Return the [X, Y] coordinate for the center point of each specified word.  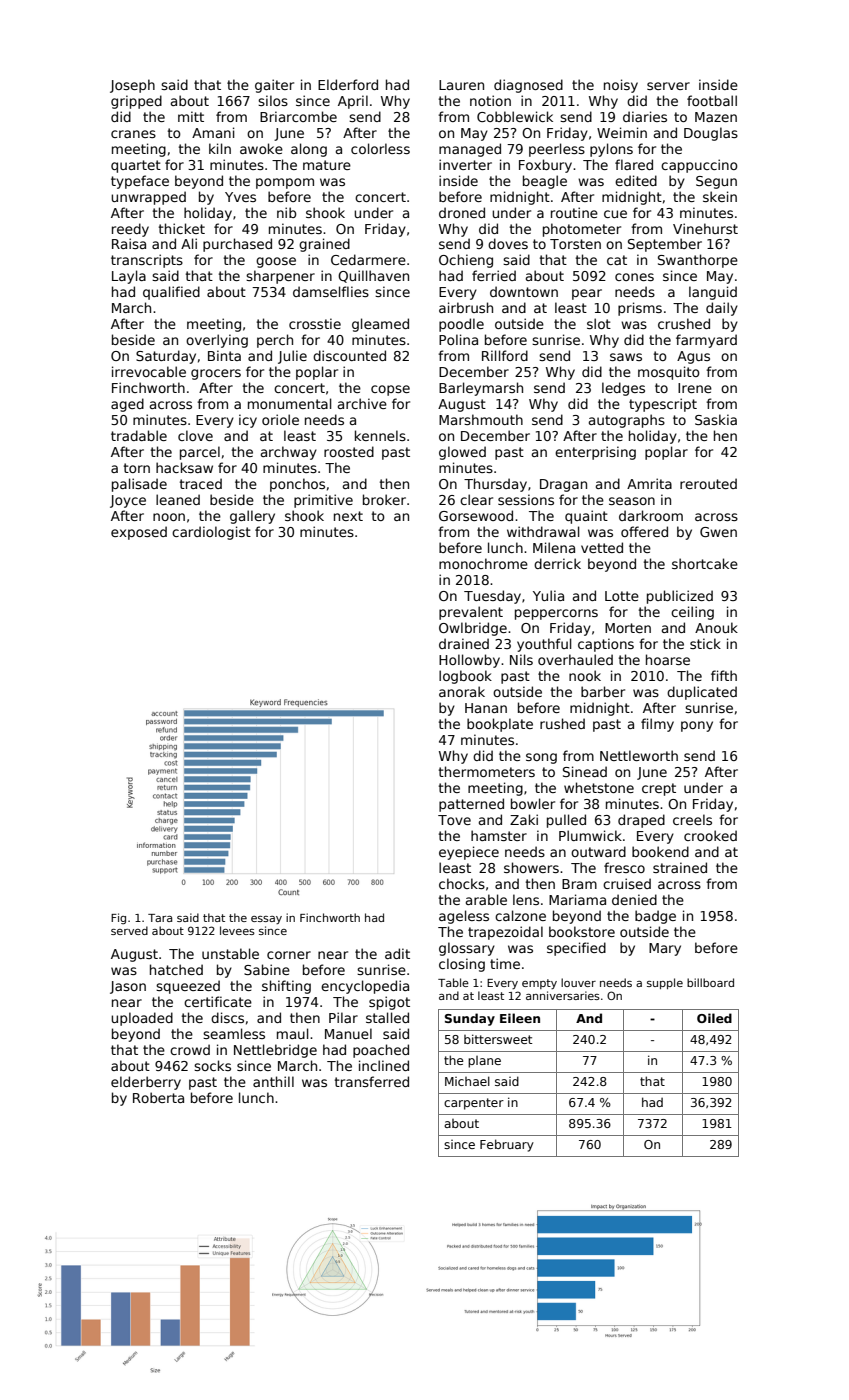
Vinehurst [705, 228]
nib [287, 212]
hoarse [668, 659]
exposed [139, 533]
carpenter [474, 1104]
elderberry [146, 1083]
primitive [323, 501]
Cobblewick [515, 116]
